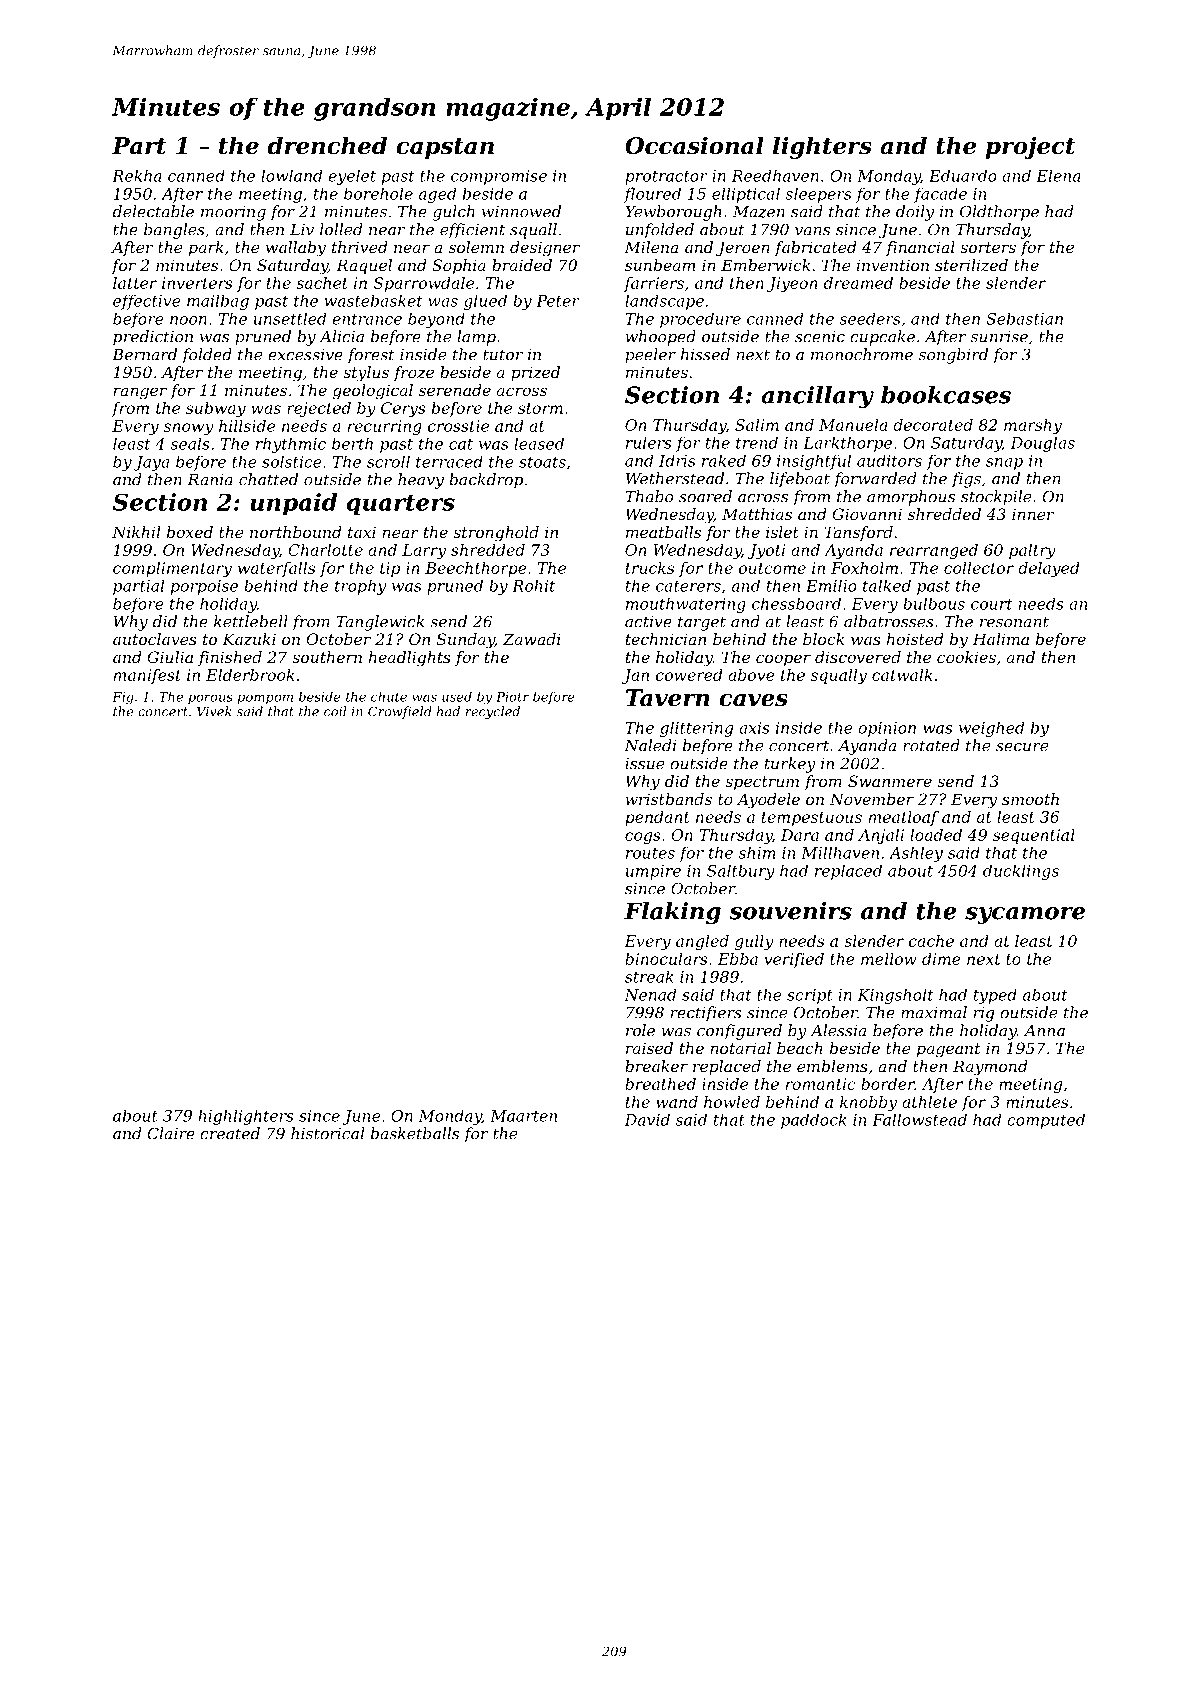 Image resolution: width=1204 pixels, height=1703 pixels. I want to click on Liv, so click(302, 230).
